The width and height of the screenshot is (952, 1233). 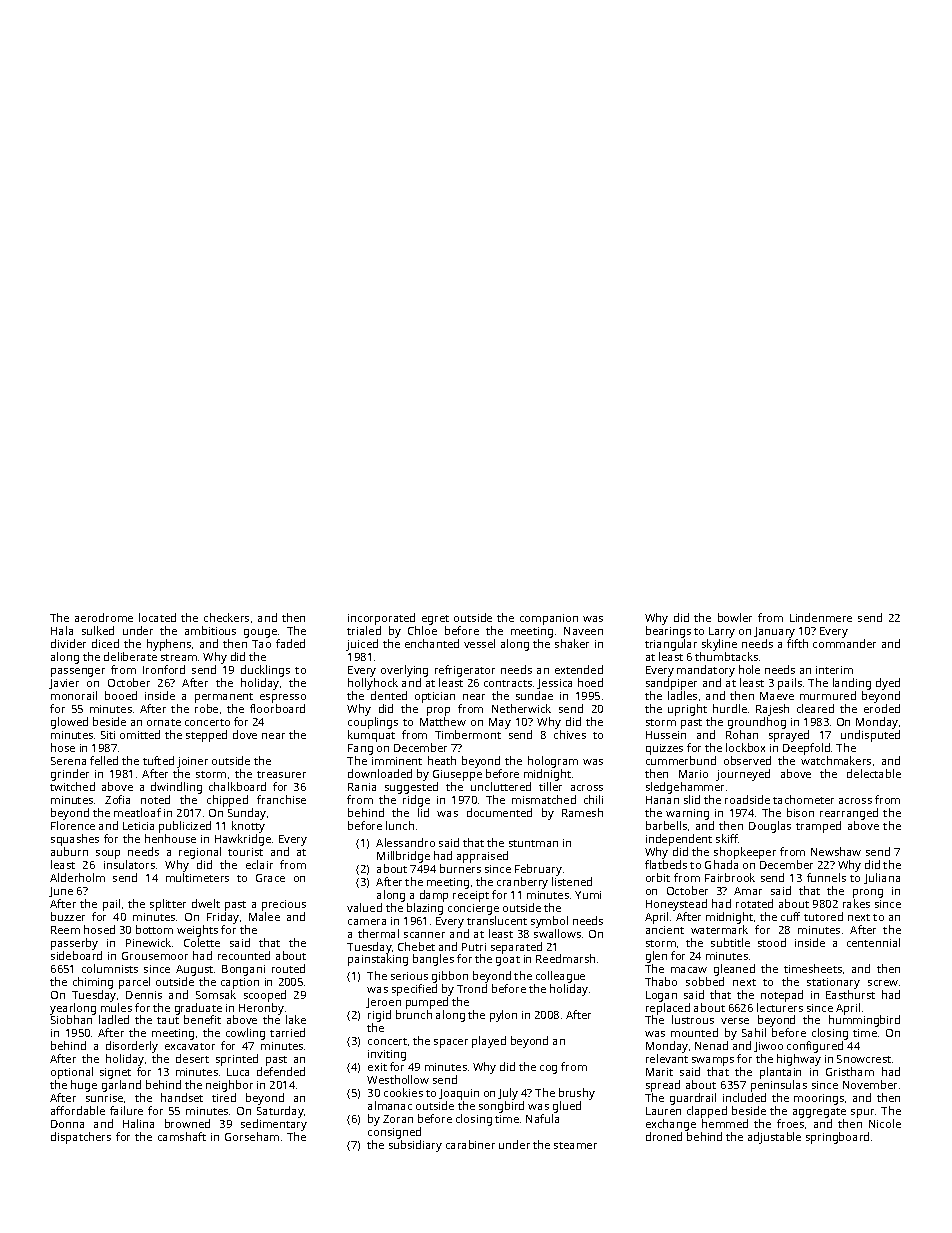 What do you see at coordinates (557, 933) in the screenshot?
I see `swallows` at bounding box center [557, 933].
